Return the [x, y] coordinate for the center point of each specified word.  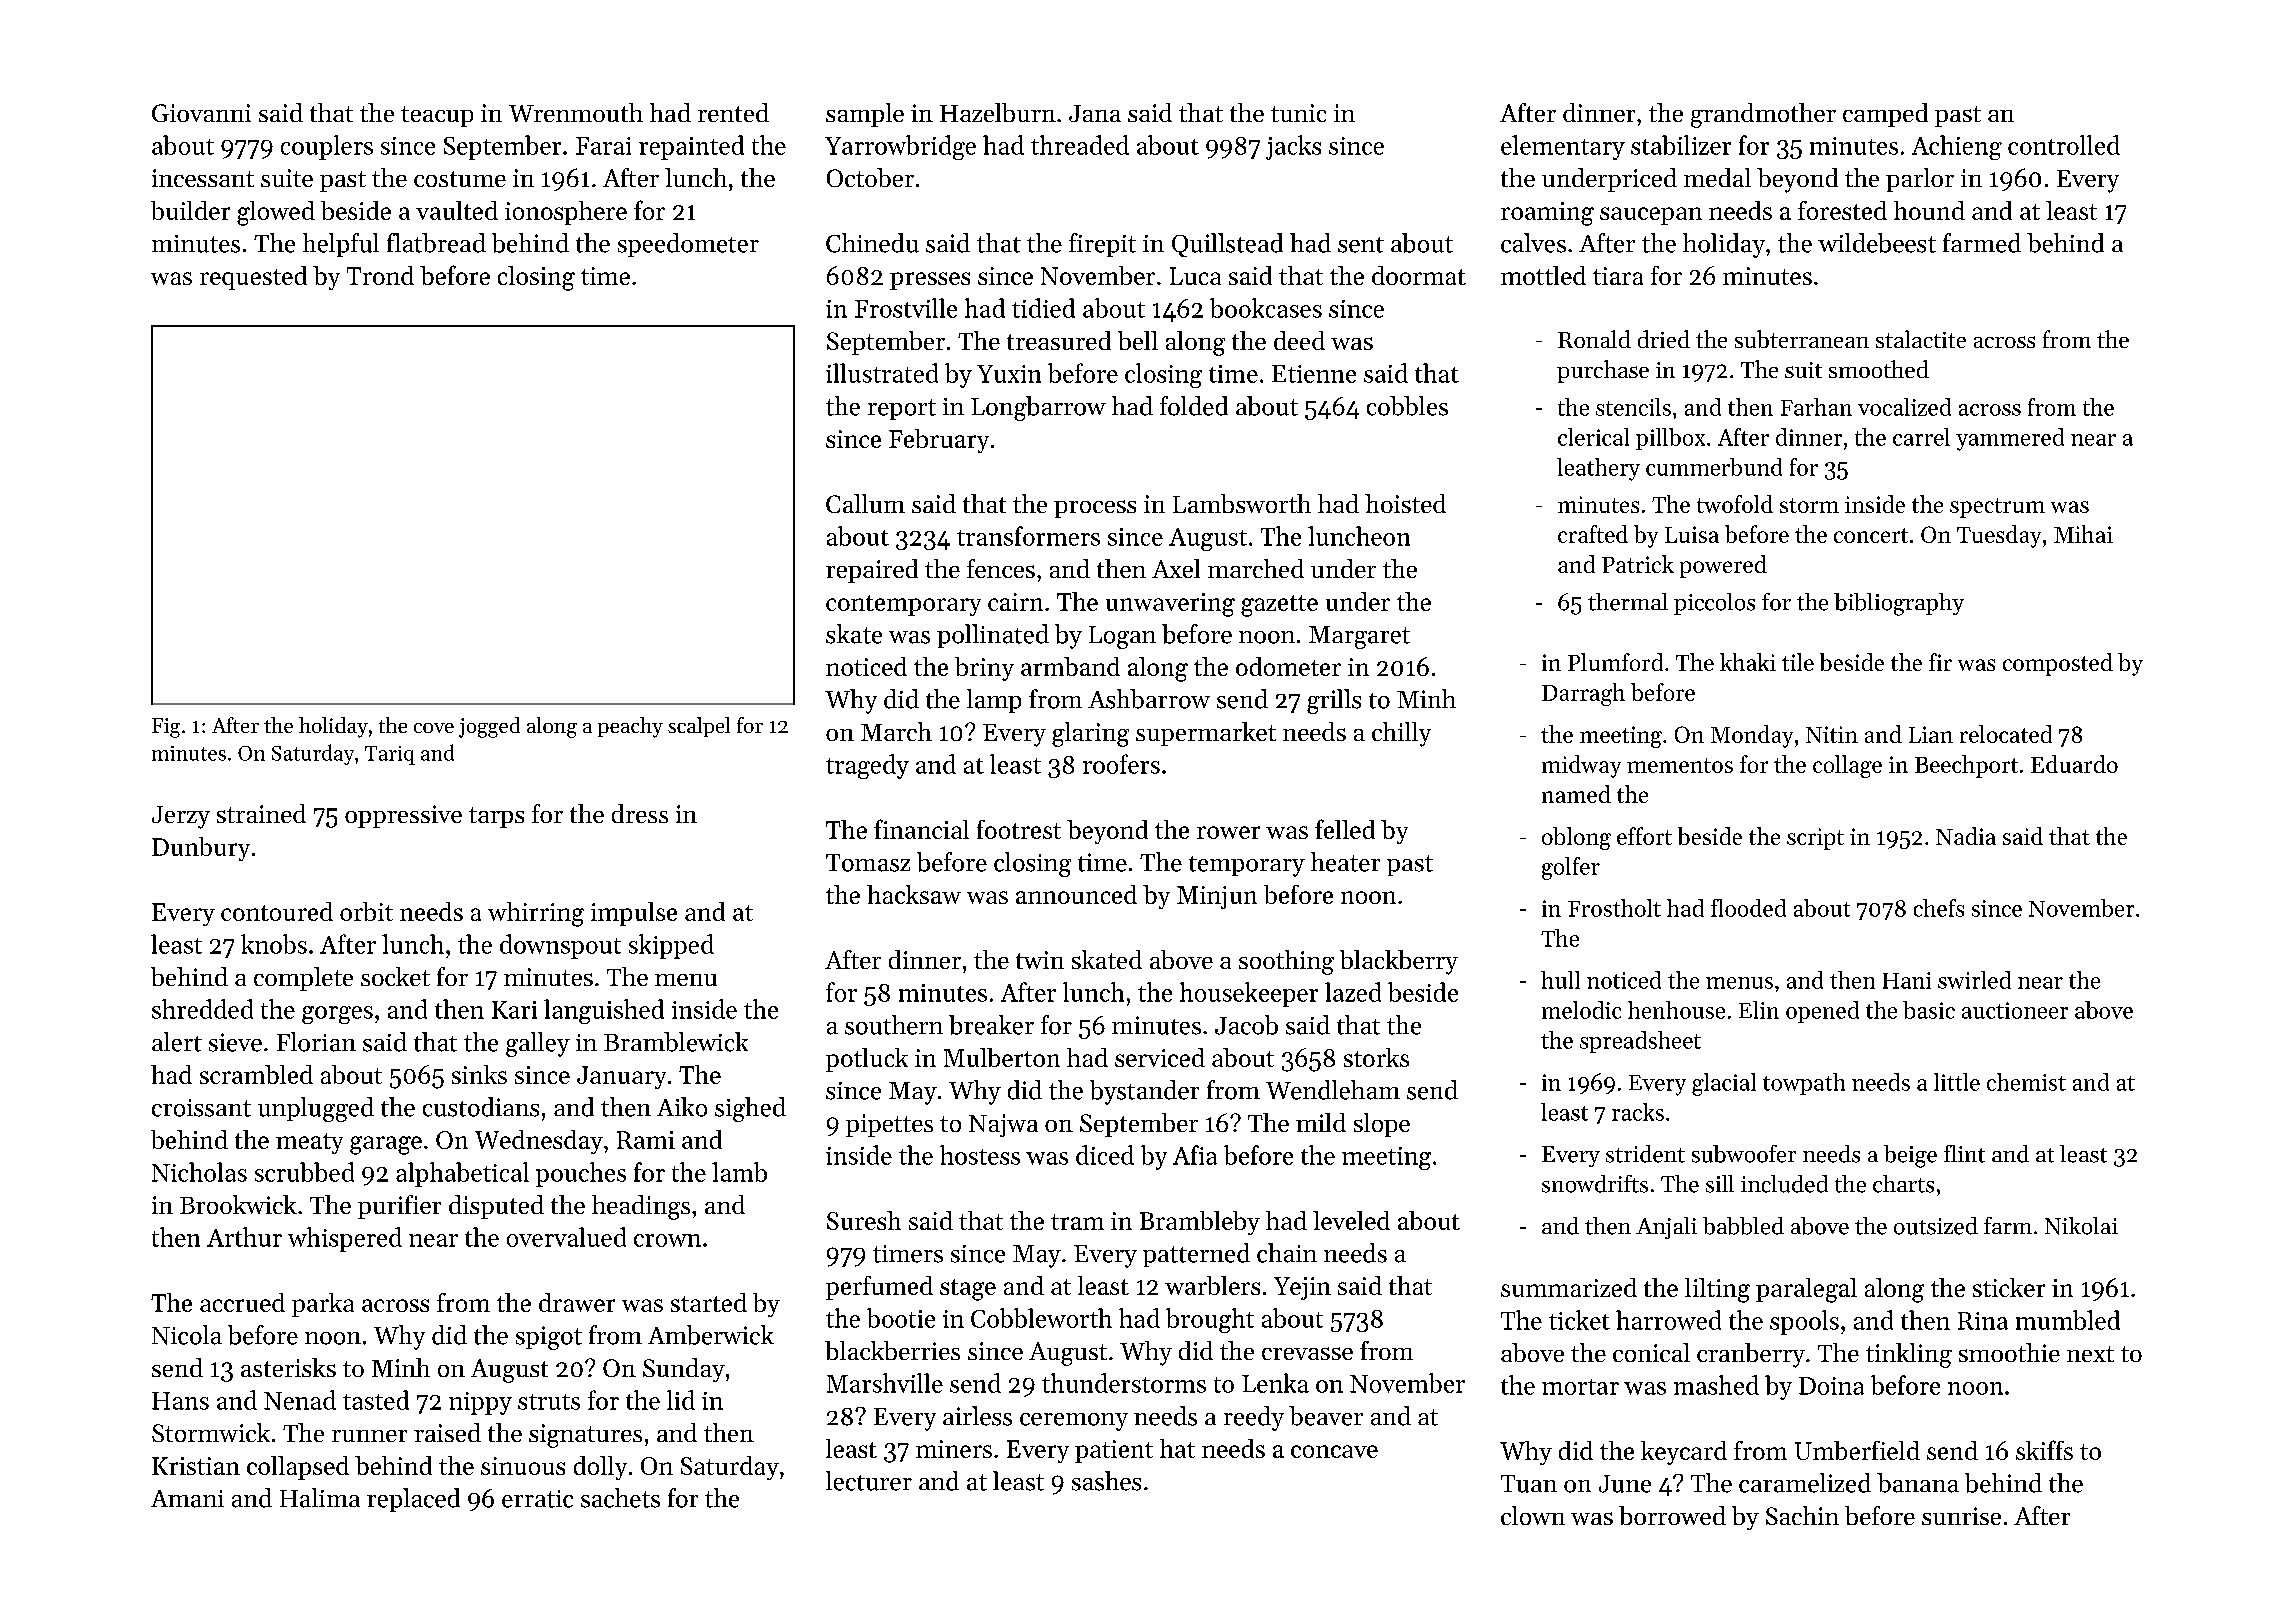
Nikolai [2081, 1226]
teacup [437, 116]
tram [1077, 1222]
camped [1885, 115]
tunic [1298, 113]
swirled [1974, 980]
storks [1376, 1057]
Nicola [187, 1335]
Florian [316, 1042]
